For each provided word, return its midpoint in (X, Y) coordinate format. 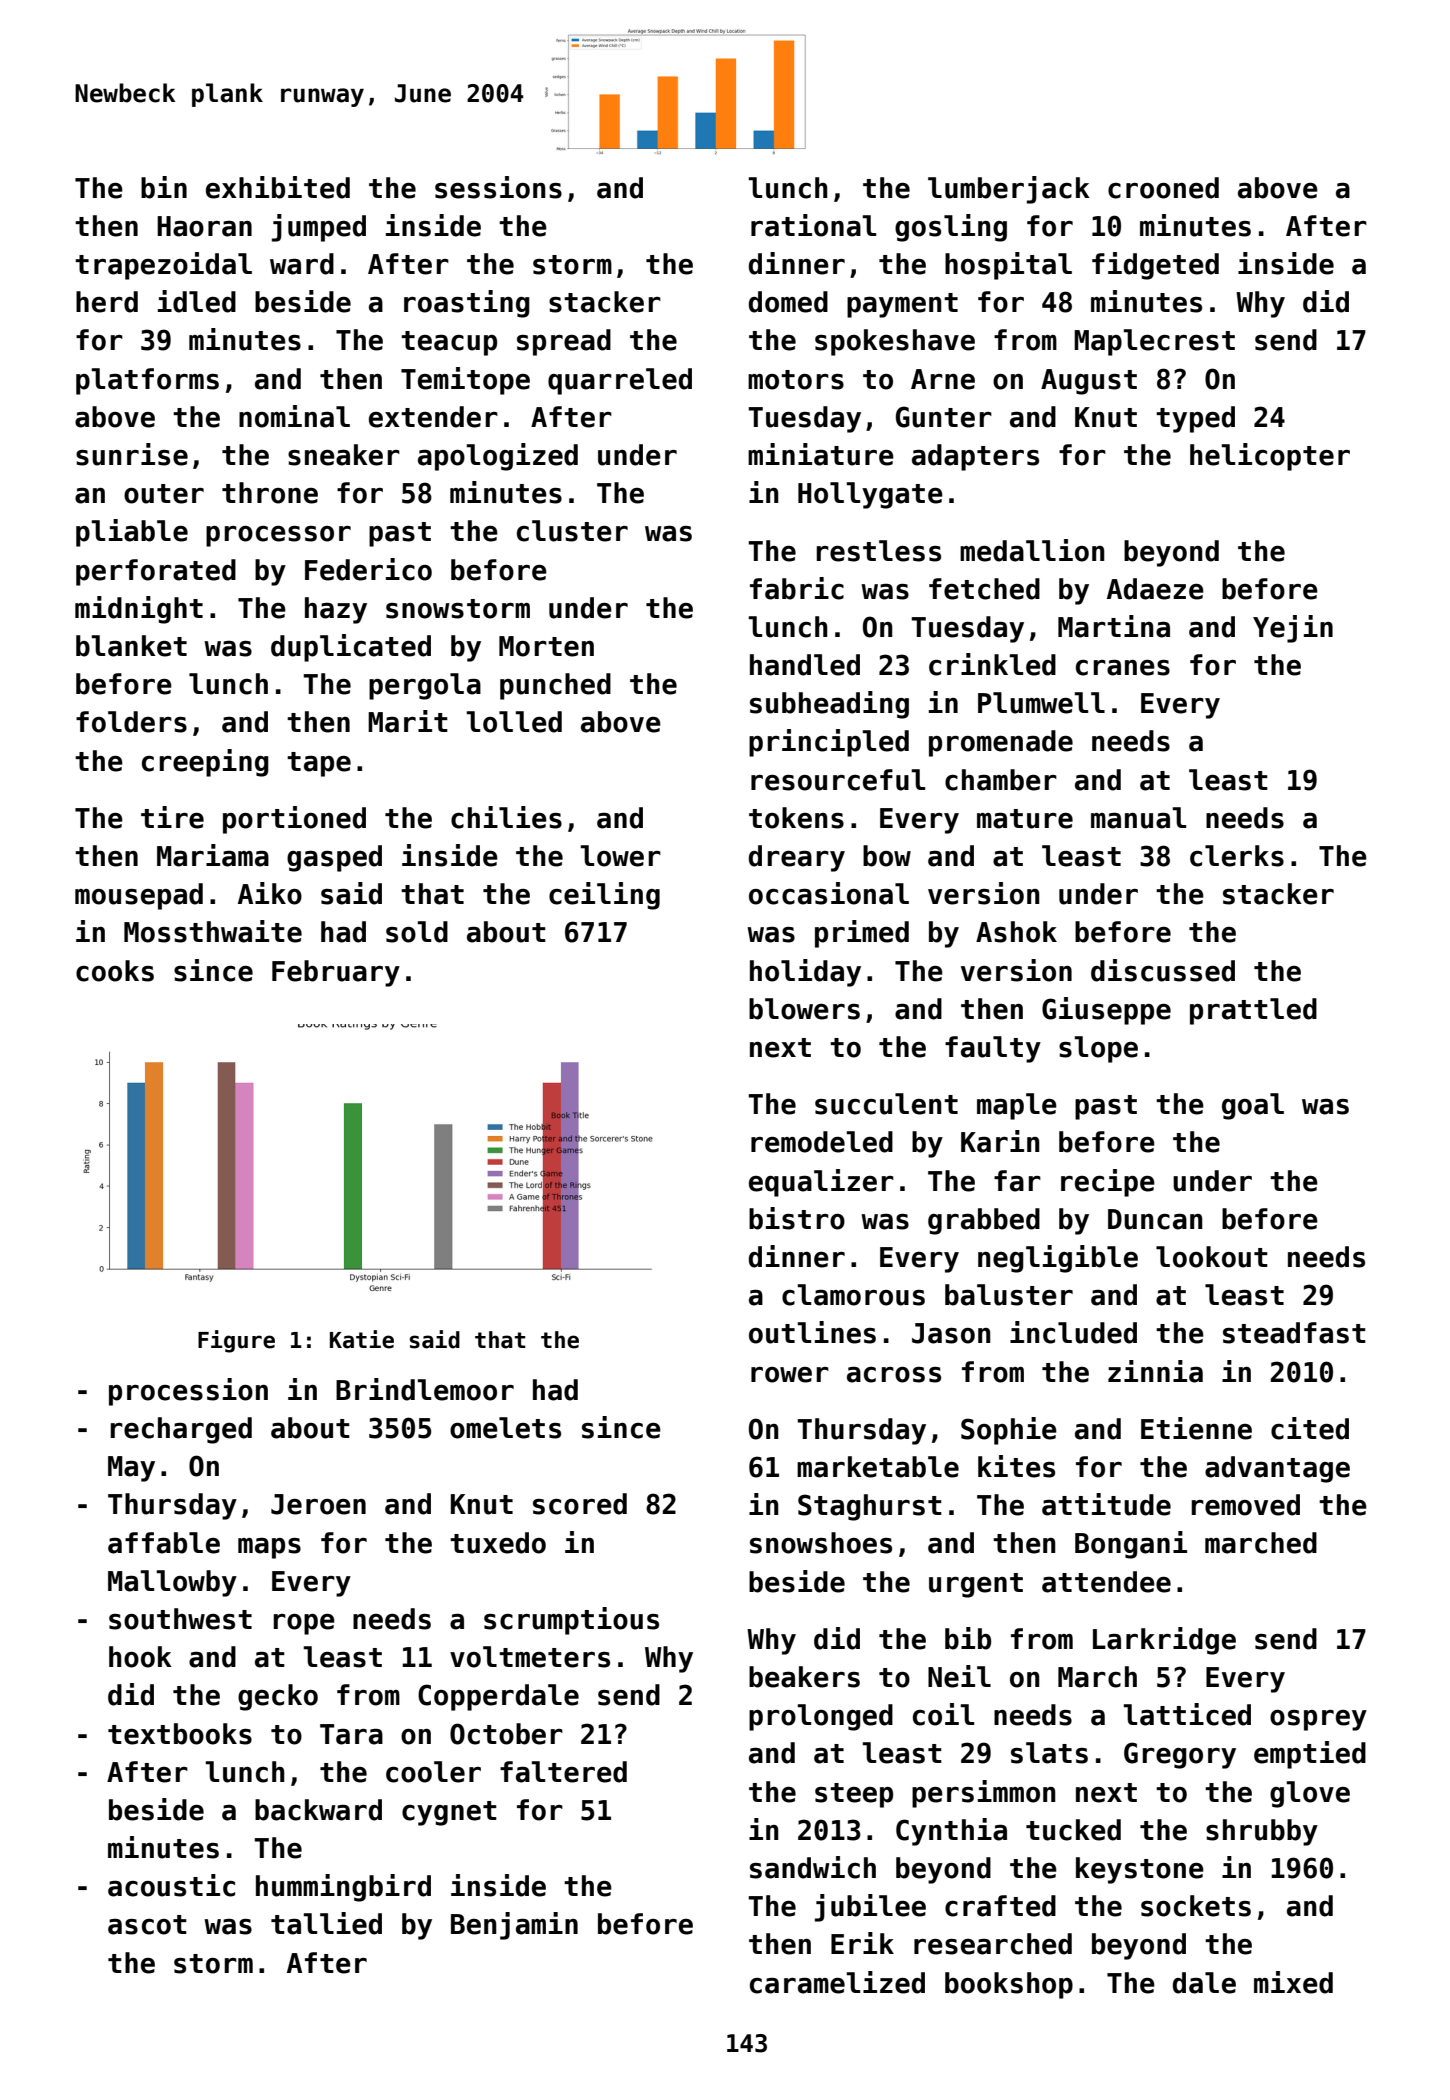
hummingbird (343, 1888)
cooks (115, 971)
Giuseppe (1106, 1011)
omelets (505, 1428)
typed (1195, 419)
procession (188, 1392)
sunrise (132, 454)
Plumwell (1041, 703)
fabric (797, 588)
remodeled (822, 1142)
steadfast (1294, 1333)
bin (164, 187)
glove (1310, 1794)
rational (813, 225)
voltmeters (530, 1657)
